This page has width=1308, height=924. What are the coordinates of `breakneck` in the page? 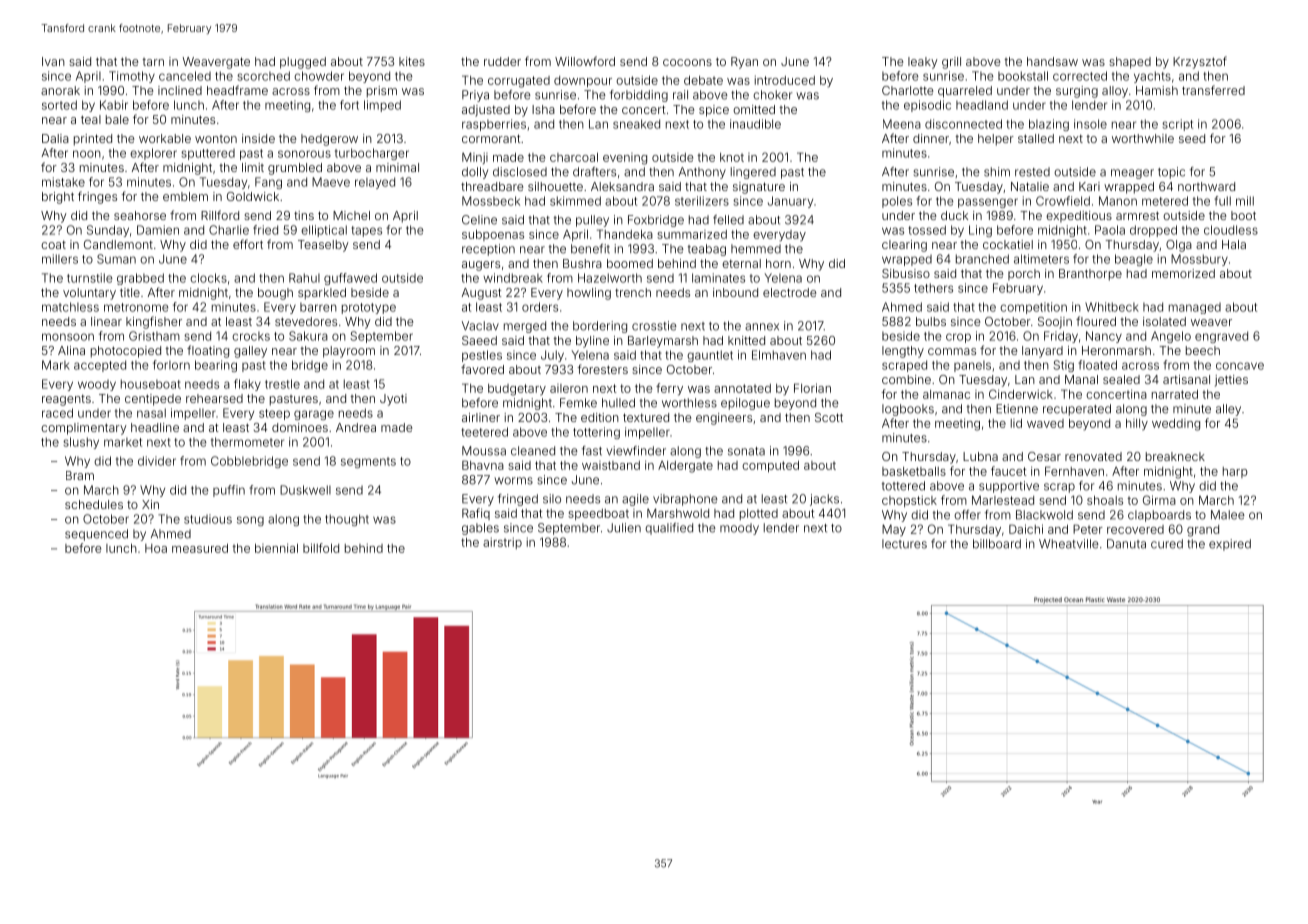 It's located at (1175, 456).
